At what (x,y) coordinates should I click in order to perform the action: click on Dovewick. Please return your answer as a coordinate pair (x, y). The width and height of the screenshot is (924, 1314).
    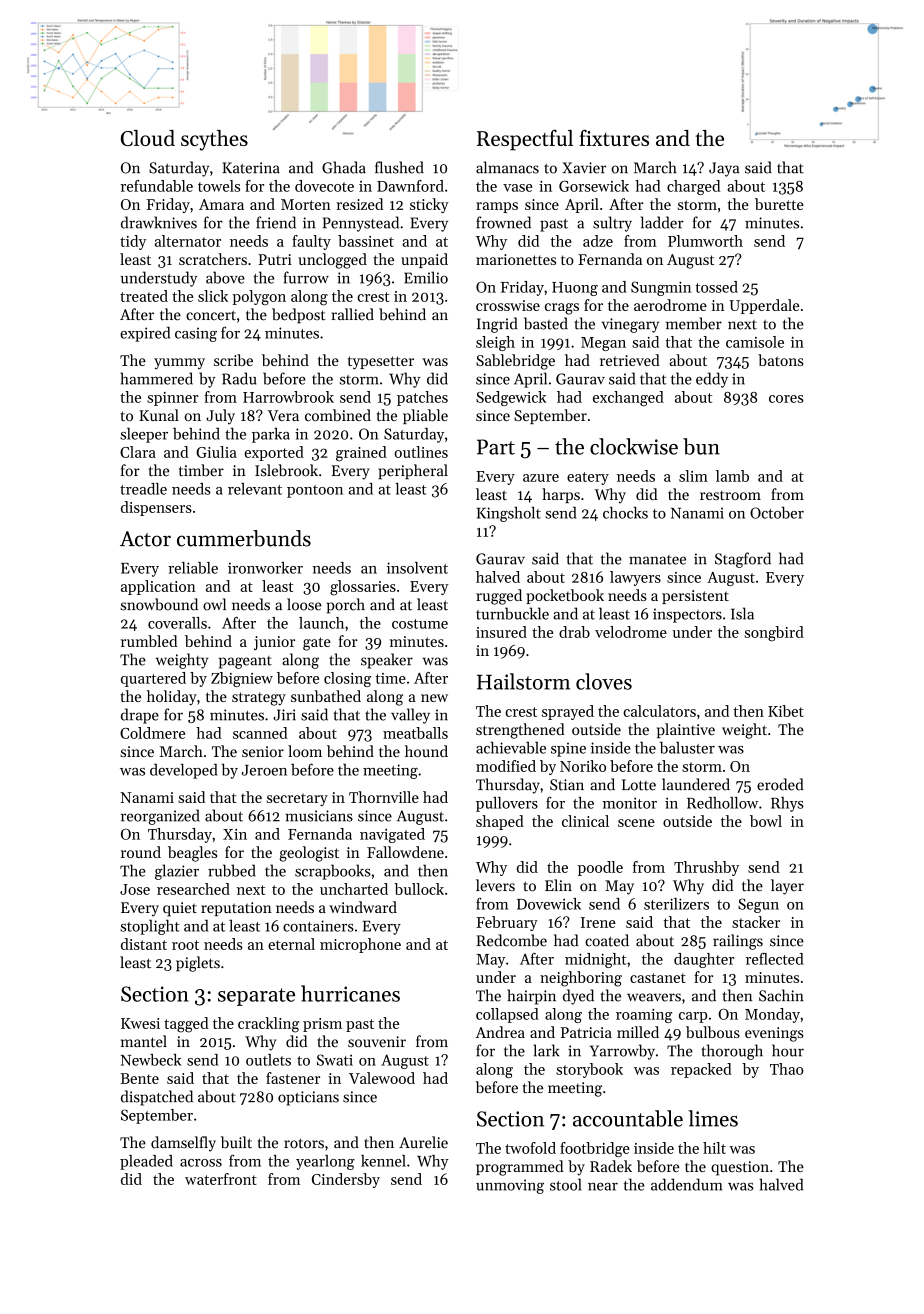
    Looking at the image, I should click on (549, 904).
